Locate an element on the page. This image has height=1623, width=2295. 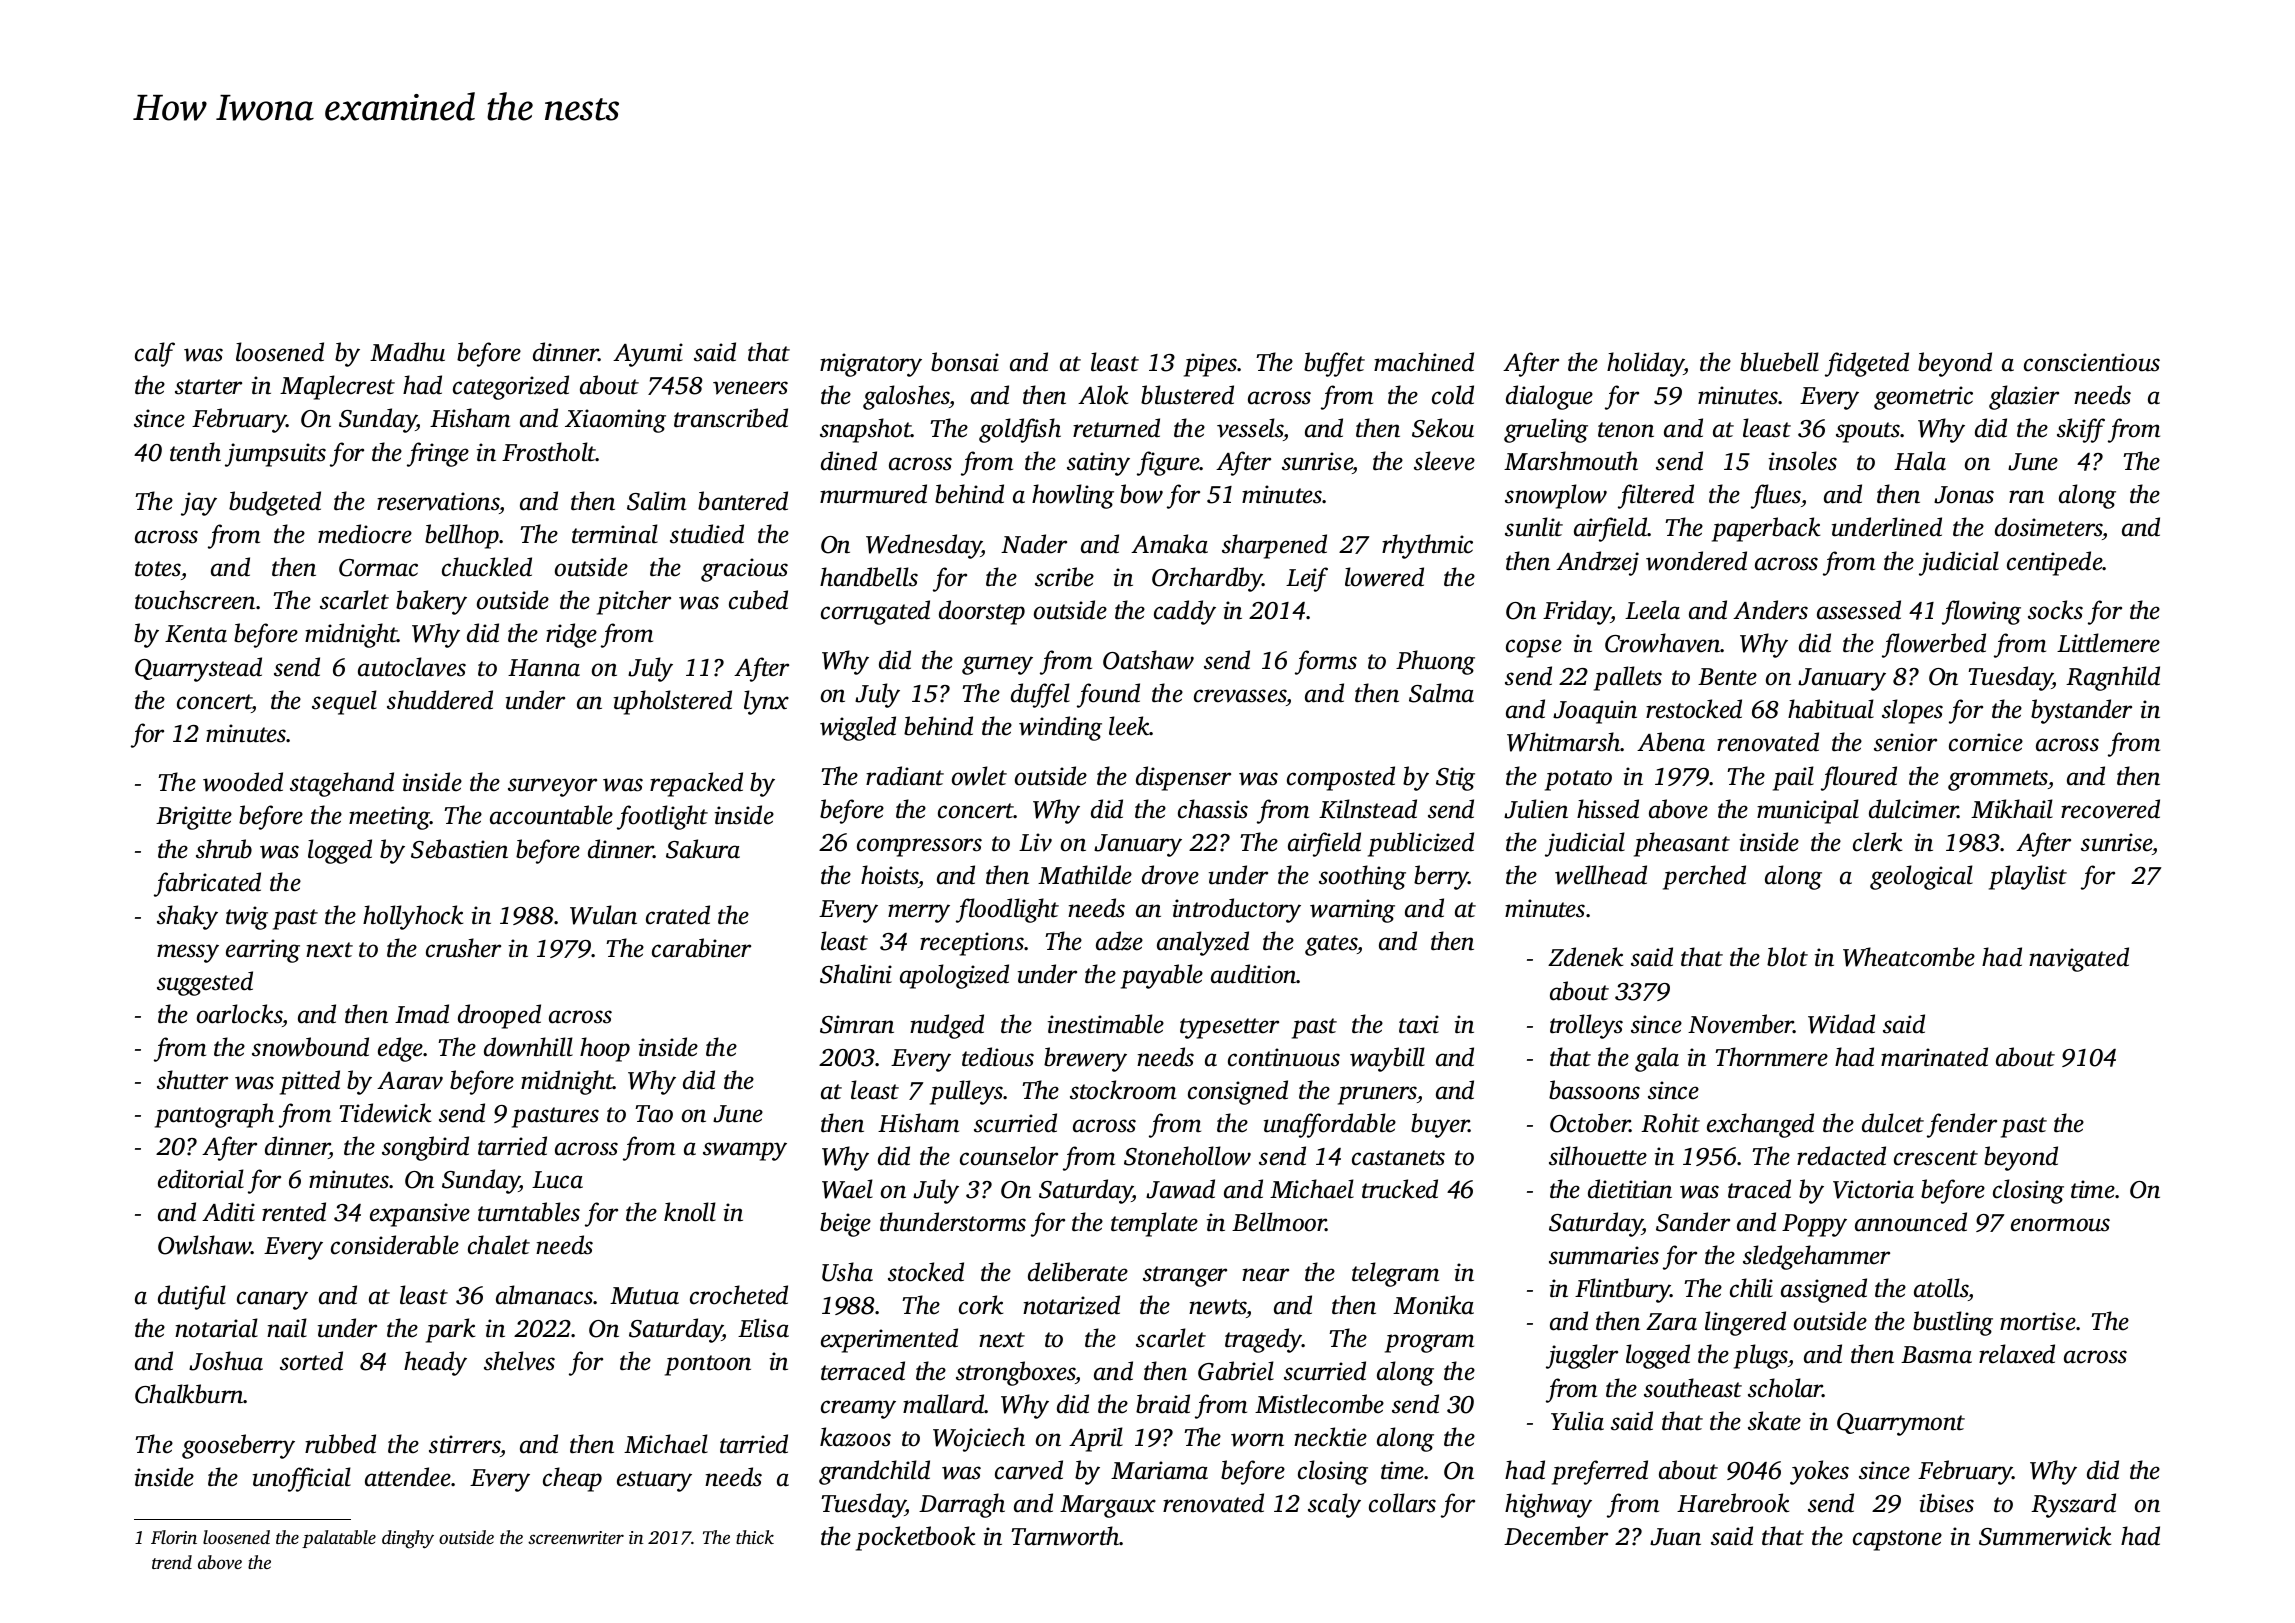
sequel is located at coordinates (344, 702).
